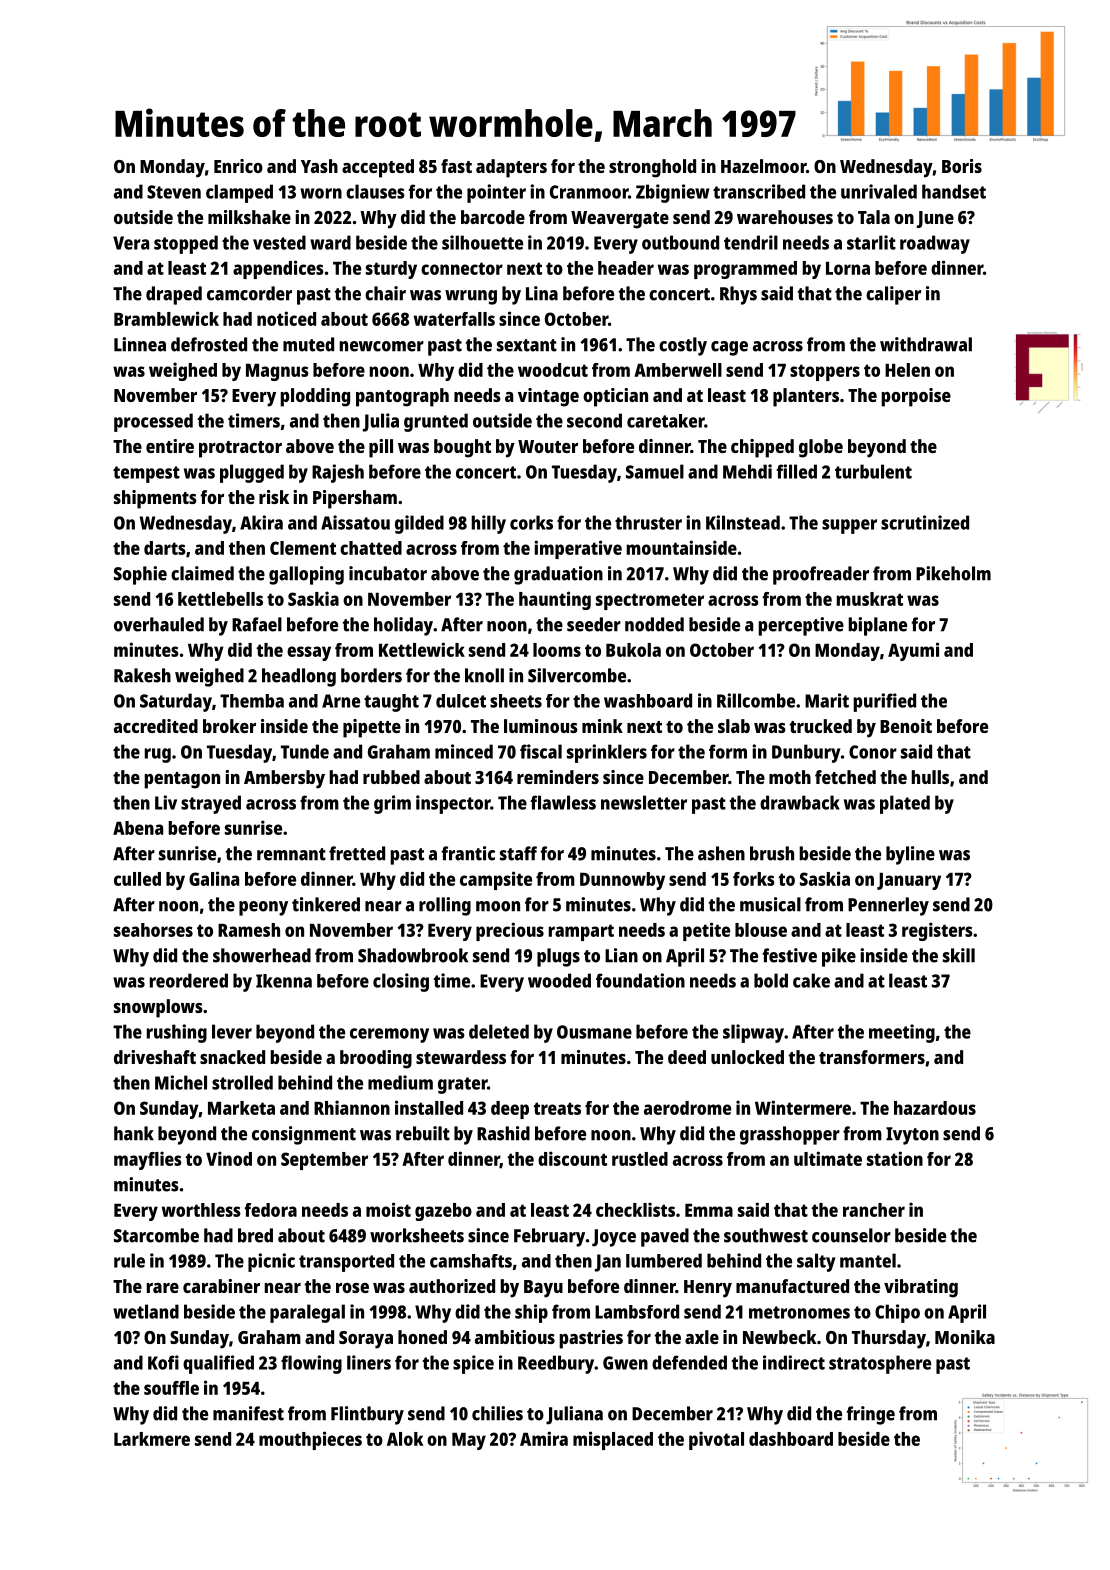 This document has width=1110, height=1570. I want to click on spectrometer, so click(650, 601).
